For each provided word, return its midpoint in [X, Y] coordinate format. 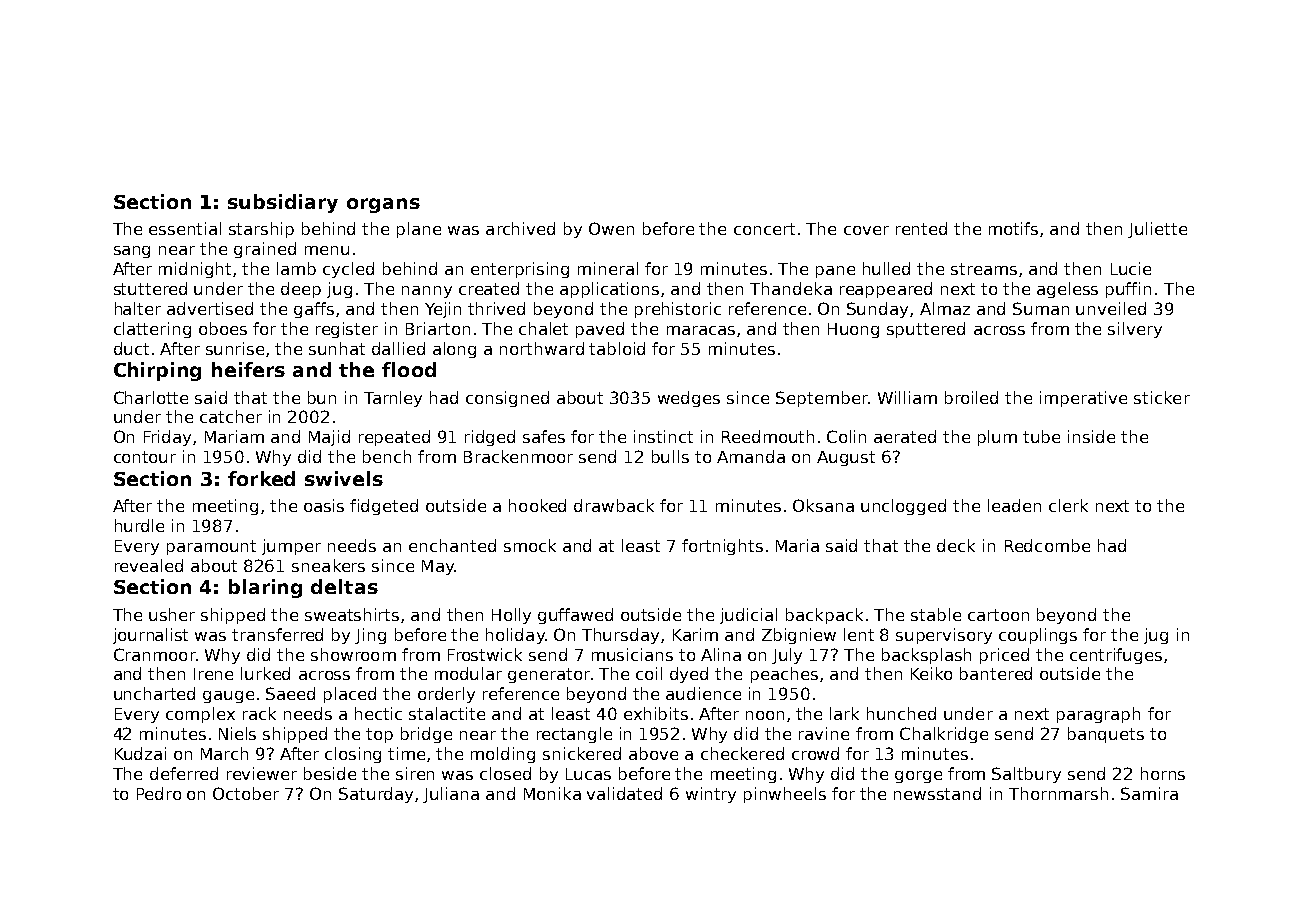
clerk [1068, 505]
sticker [1162, 397]
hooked [537, 505]
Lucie [1131, 268]
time [406, 753]
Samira [1149, 793]
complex [200, 715]
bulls [670, 456]
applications [609, 290]
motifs [1013, 228]
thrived [496, 308]
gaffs [314, 310]
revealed [149, 565]
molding [503, 755]
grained [265, 250]
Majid [329, 438]
